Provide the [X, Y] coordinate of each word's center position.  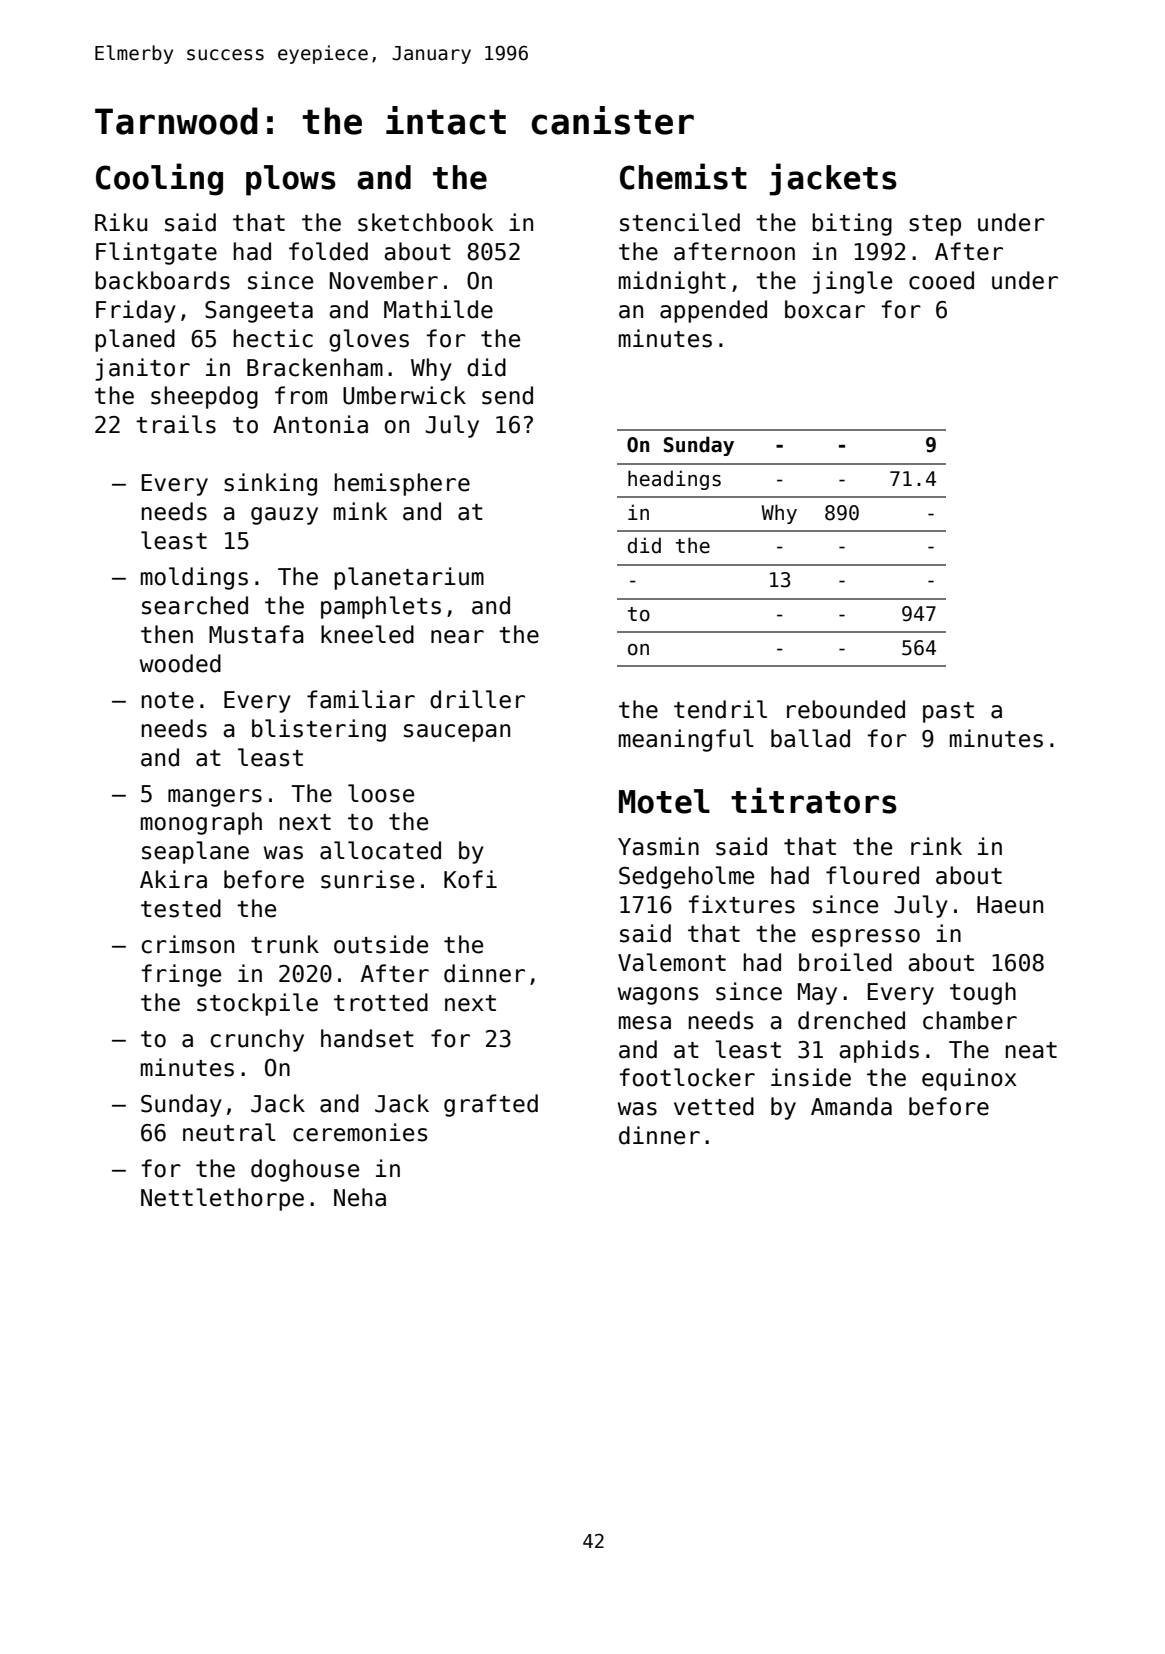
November [384, 280]
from [301, 395]
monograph [201, 823]
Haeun [1010, 905]
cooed [941, 280]
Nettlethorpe [222, 1199]
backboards [162, 280]
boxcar [825, 309]
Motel [664, 801]
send [507, 395]
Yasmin [658, 846]
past [948, 712]
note [168, 700]
